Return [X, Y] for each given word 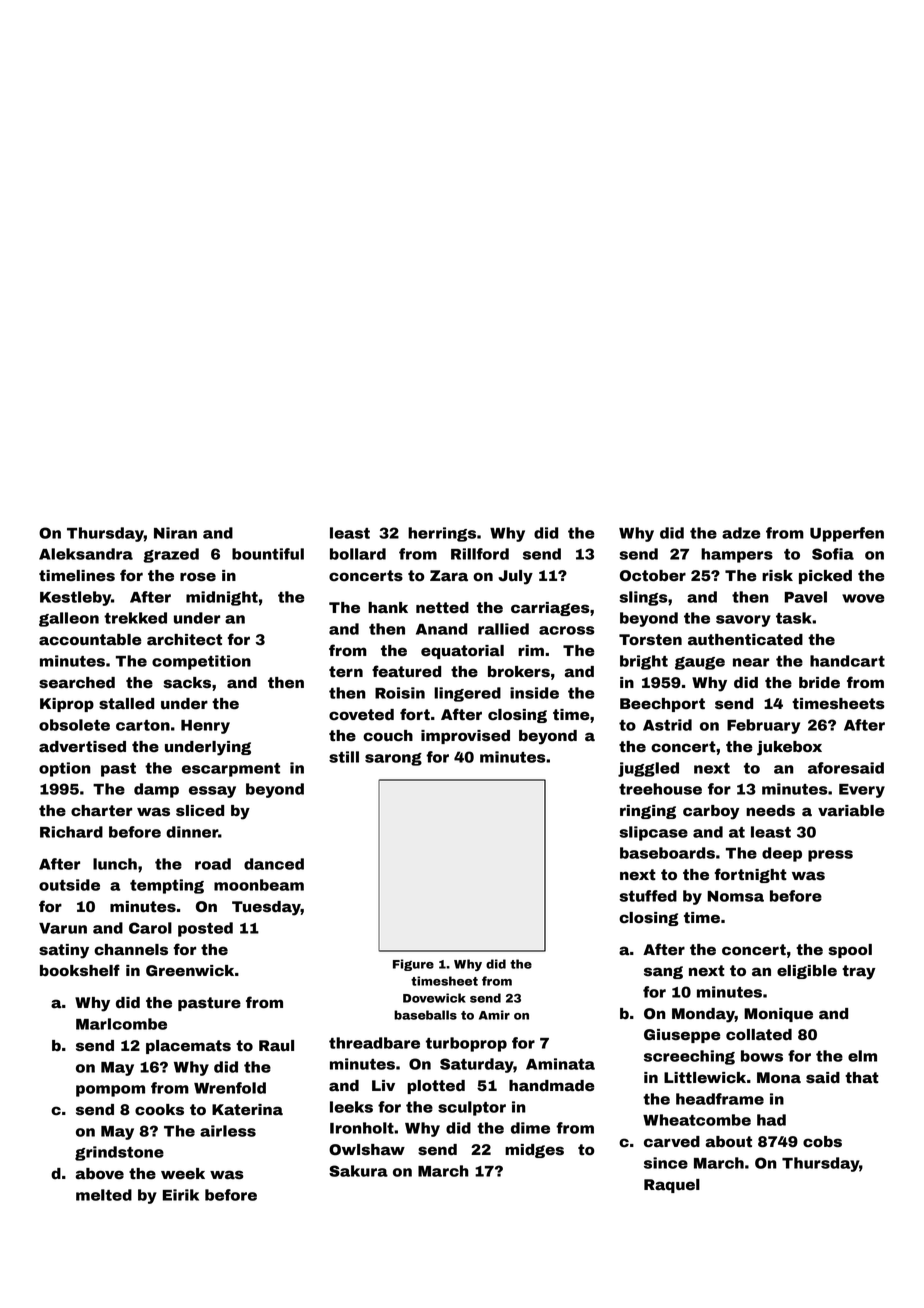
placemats [188, 1047]
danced [274, 864]
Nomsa [735, 896]
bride [819, 683]
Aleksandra [86, 554]
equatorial [462, 652]
